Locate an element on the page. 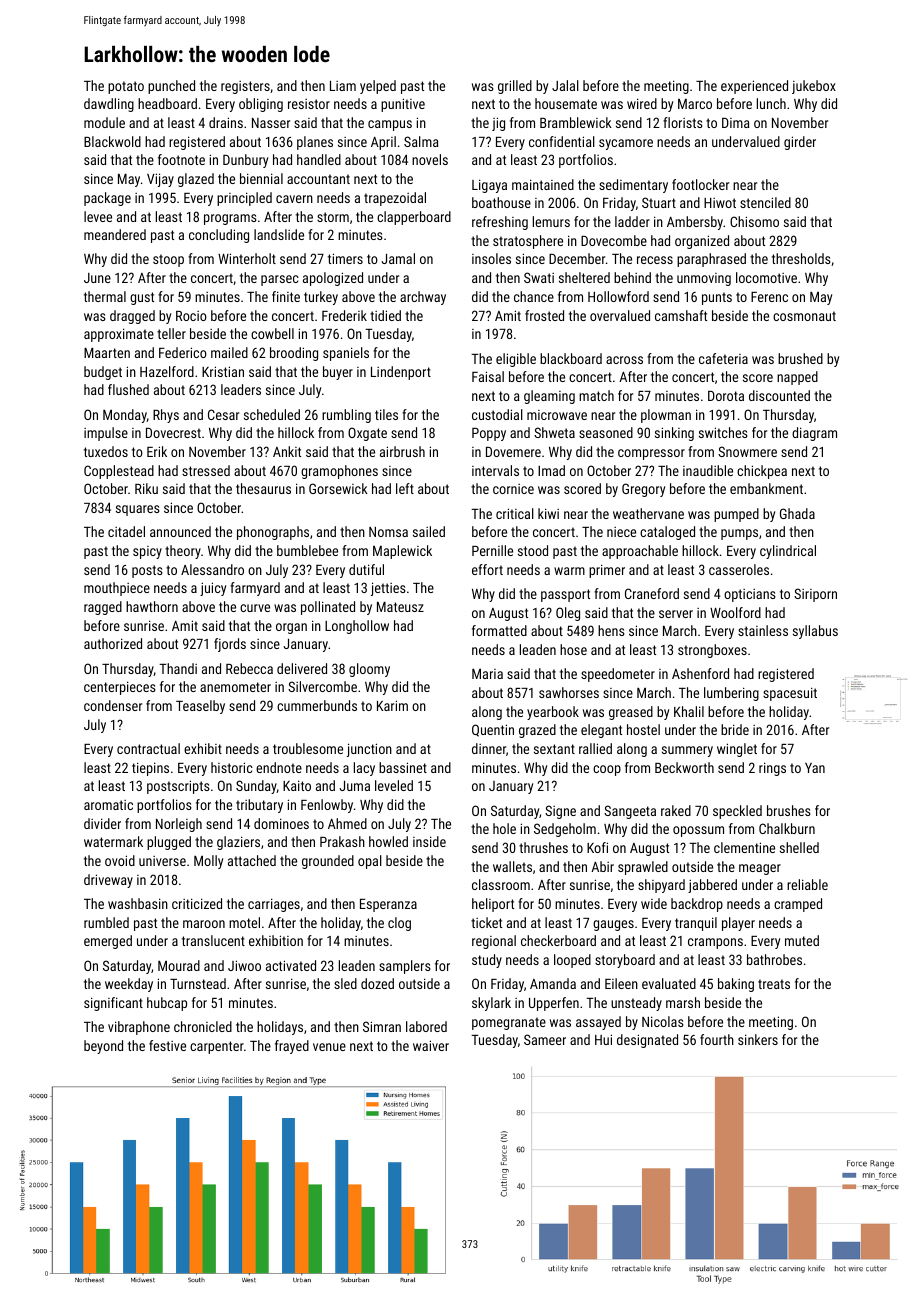 This page has height=1308, width=924. Gorsewick is located at coordinates (338, 488).
